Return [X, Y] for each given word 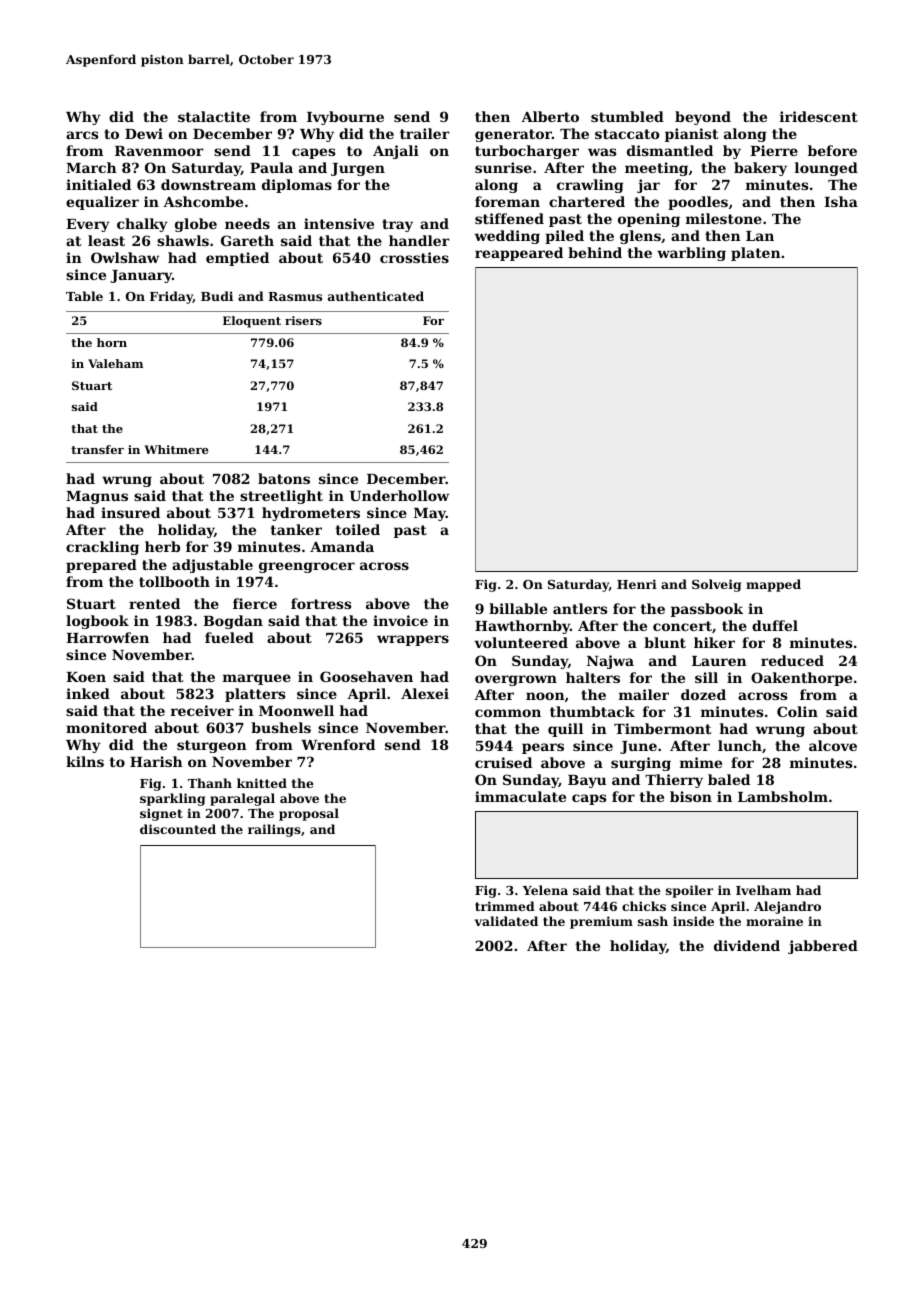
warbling [691, 254]
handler [419, 240]
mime [701, 762]
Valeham [115, 363]
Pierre [774, 150]
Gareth [247, 240]
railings [274, 830]
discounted [178, 829]
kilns [85, 761]
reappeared [519, 254]
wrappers [413, 640]
